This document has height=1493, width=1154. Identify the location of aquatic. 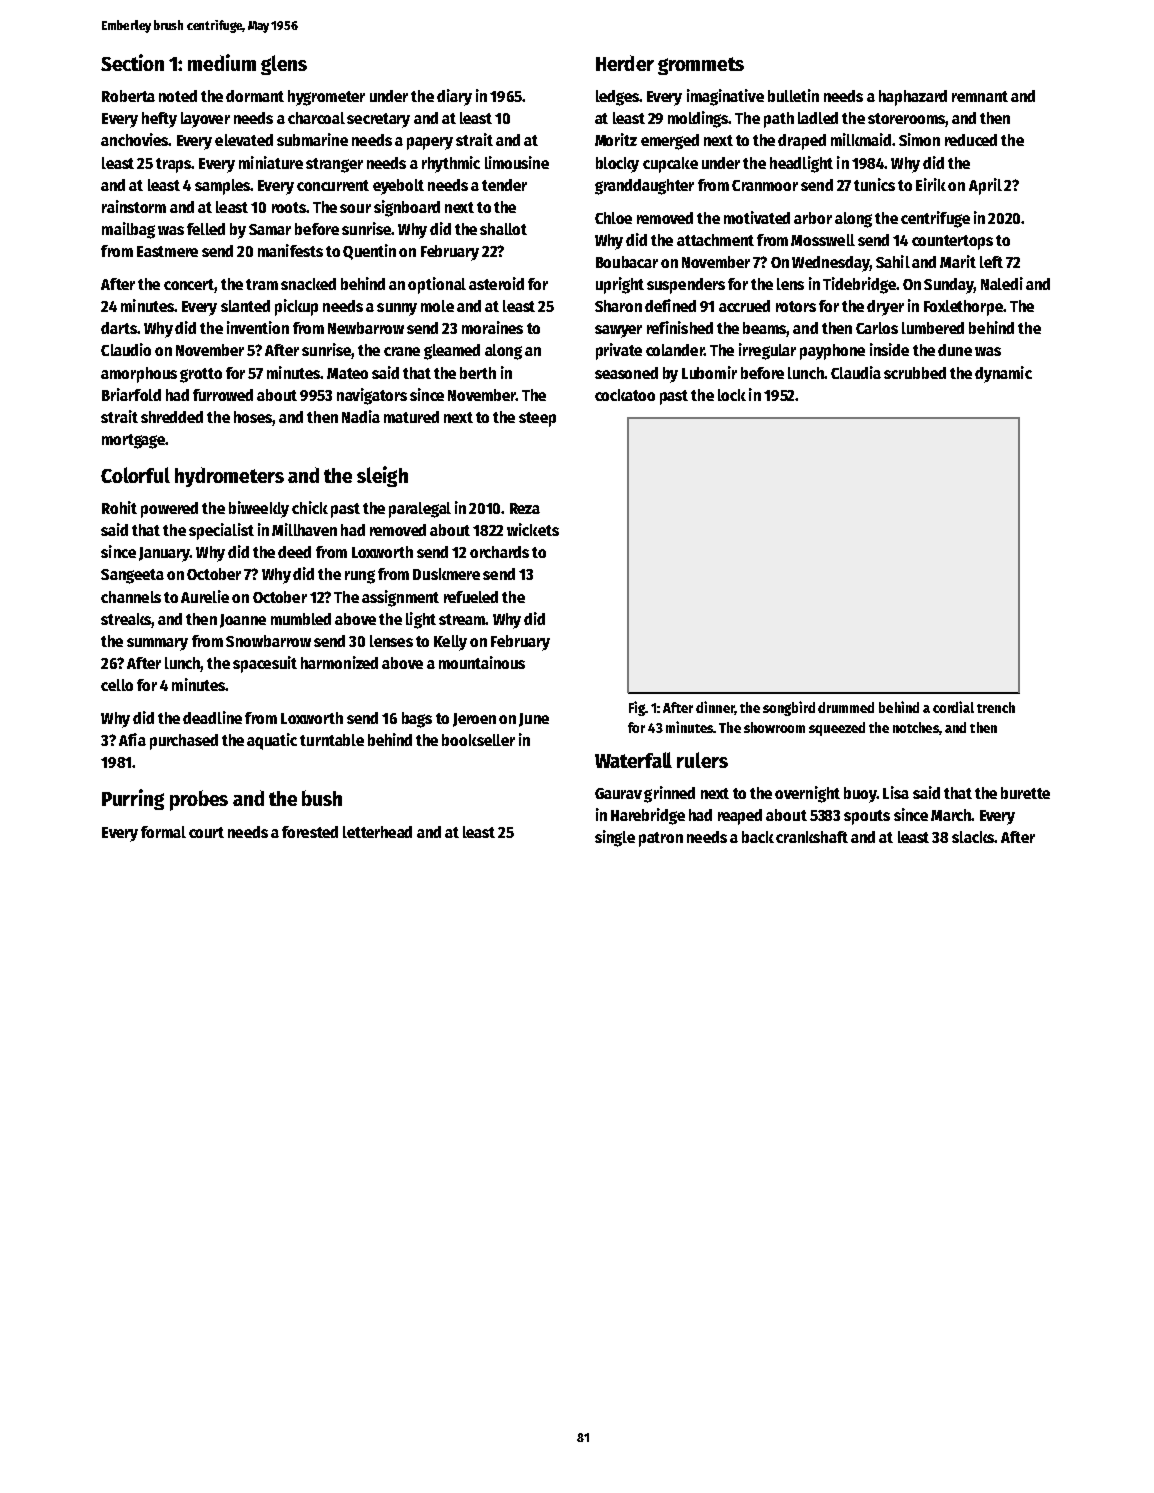
(272, 741).
